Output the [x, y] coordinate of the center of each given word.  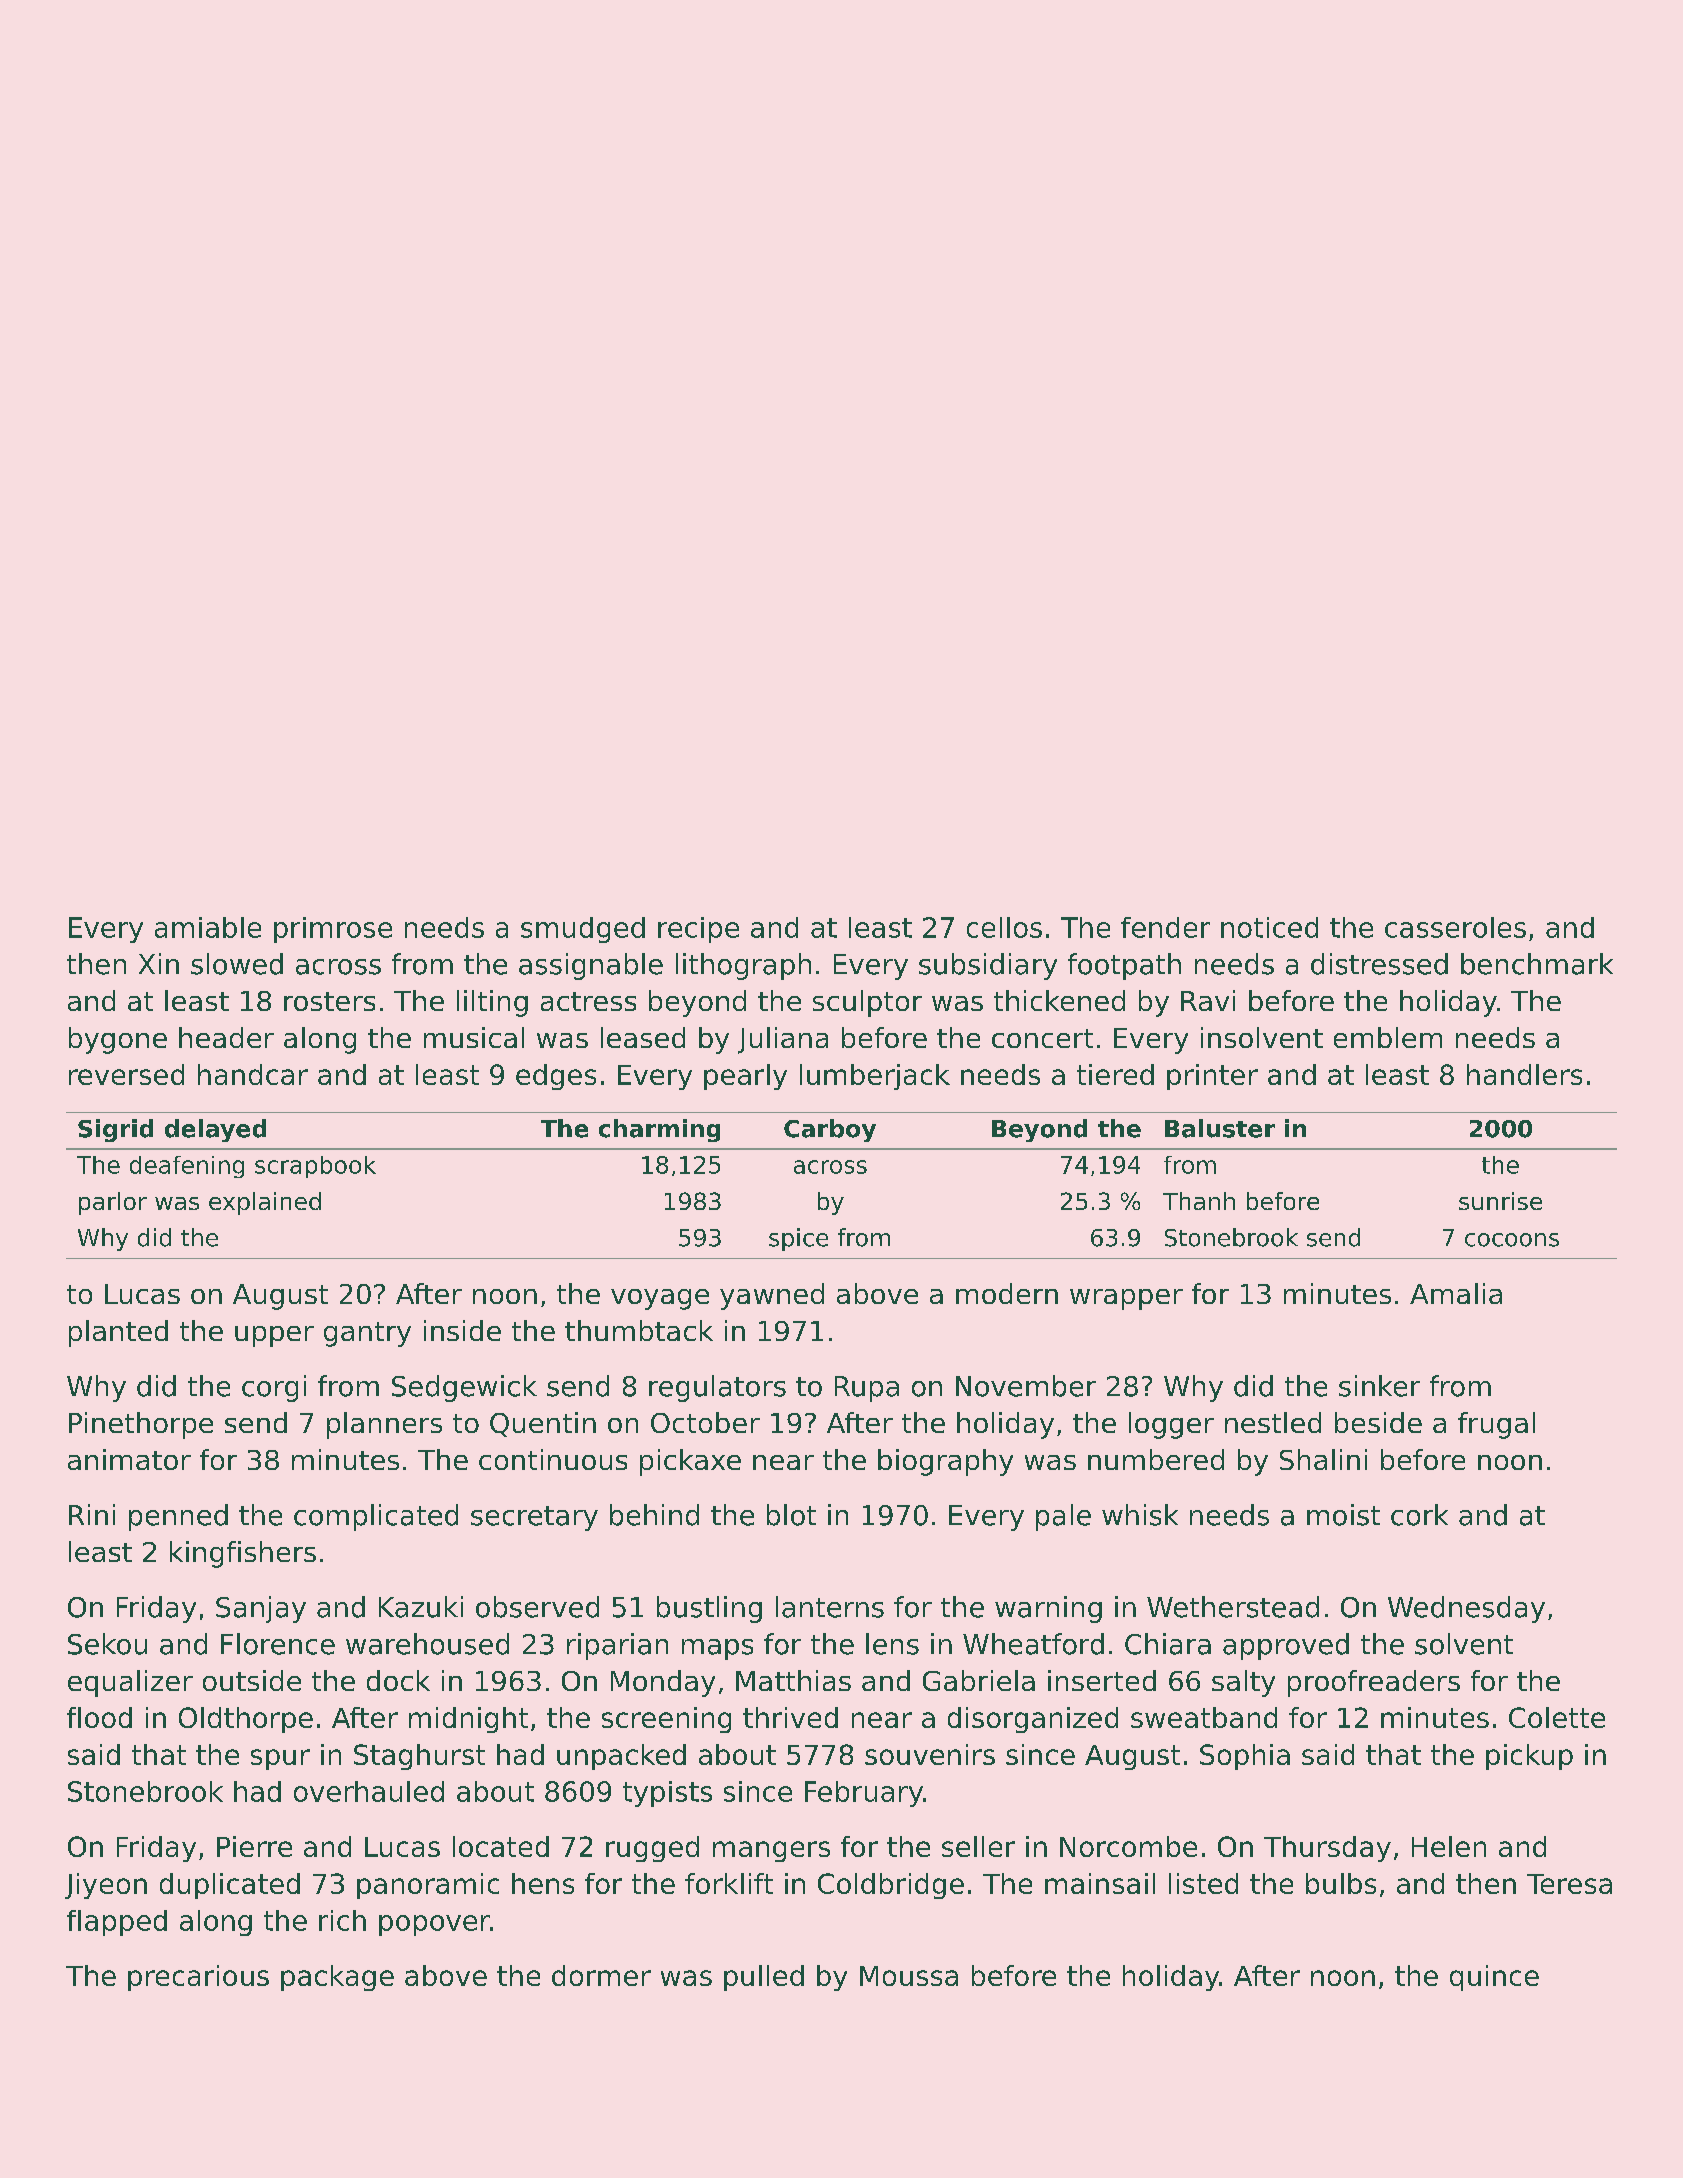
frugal [1496, 1425]
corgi [274, 1388]
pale [1063, 1517]
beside [1378, 1422]
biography [945, 1462]
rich [342, 1920]
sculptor [867, 1003]
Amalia [1456, 1293]
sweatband [1204, 1717]
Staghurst [419, 1757]
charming [659, 1130]
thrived [790, 1717]
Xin [159, 963]
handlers [1524, 1074]
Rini [92, 1514]
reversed [126, 1074]
